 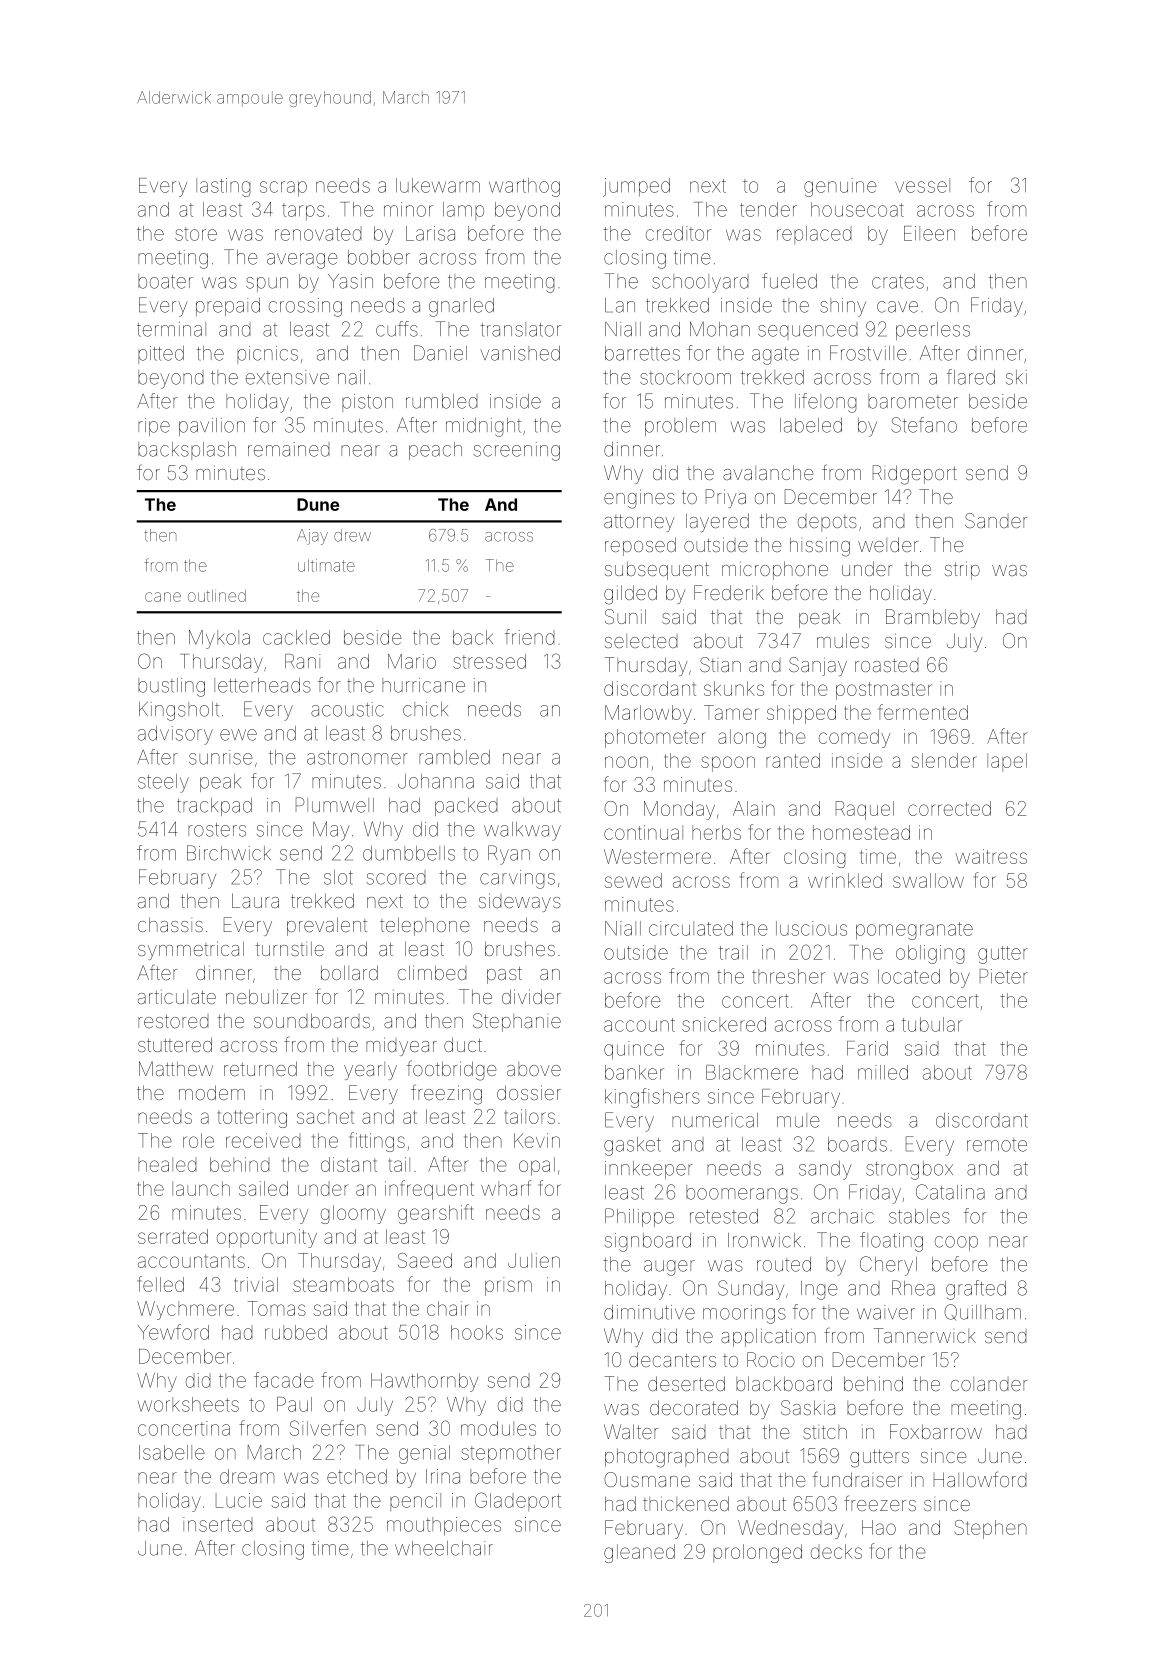 I want to click on waitress, so click(x=991, y=856).
